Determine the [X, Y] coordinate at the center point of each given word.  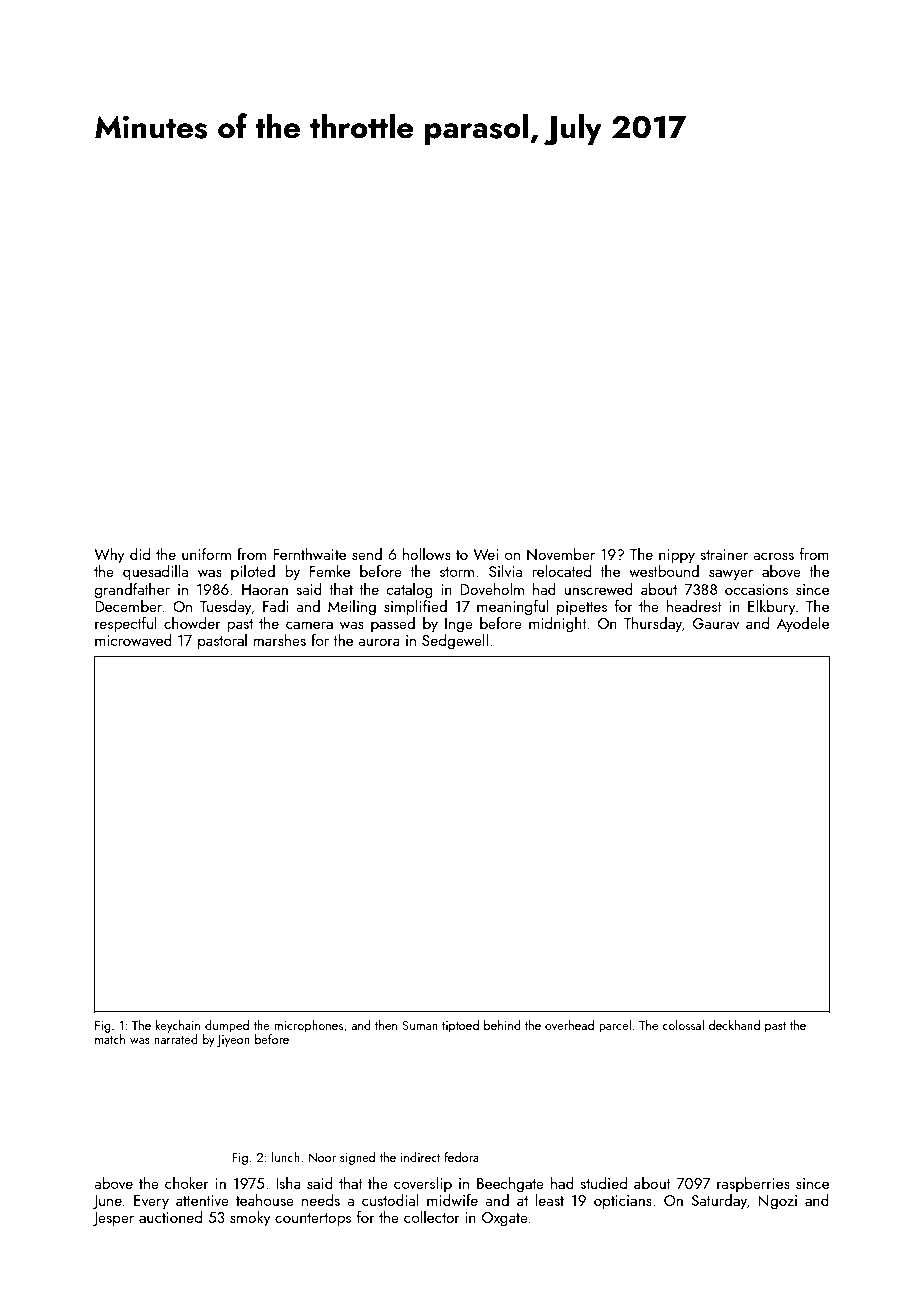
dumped [227, 1026]
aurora [379, 642]
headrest [694, 606]
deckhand [734, 1025]
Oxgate [505, 1219]
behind [502, 1025]
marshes [279, 640]
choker [187, 1183]
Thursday [653, 625]
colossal [683, 1025]
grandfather [132, 591]
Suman [420, 1025]
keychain [178, 1026]
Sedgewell [455, 642]
